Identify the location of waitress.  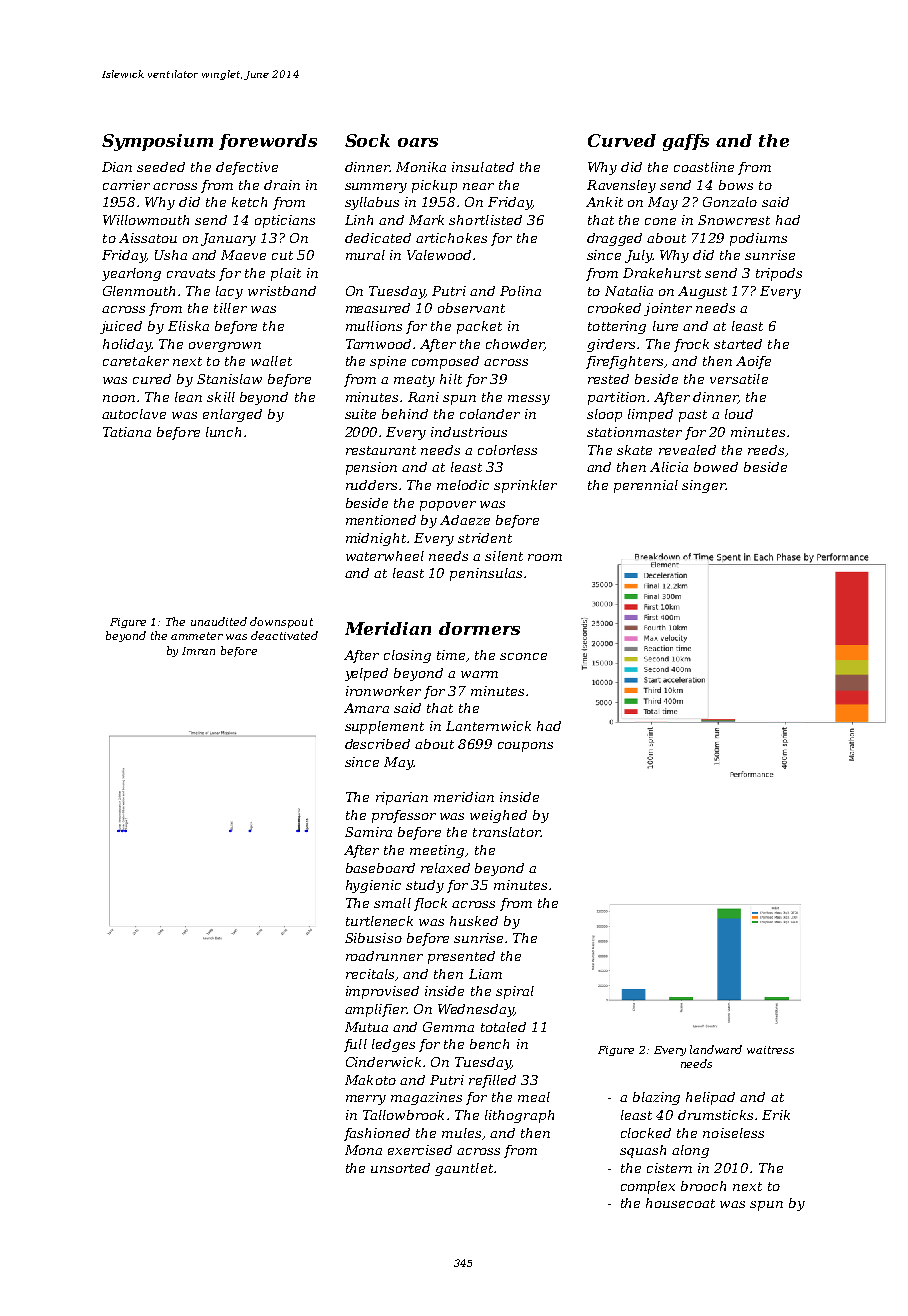
(770, 1050).
